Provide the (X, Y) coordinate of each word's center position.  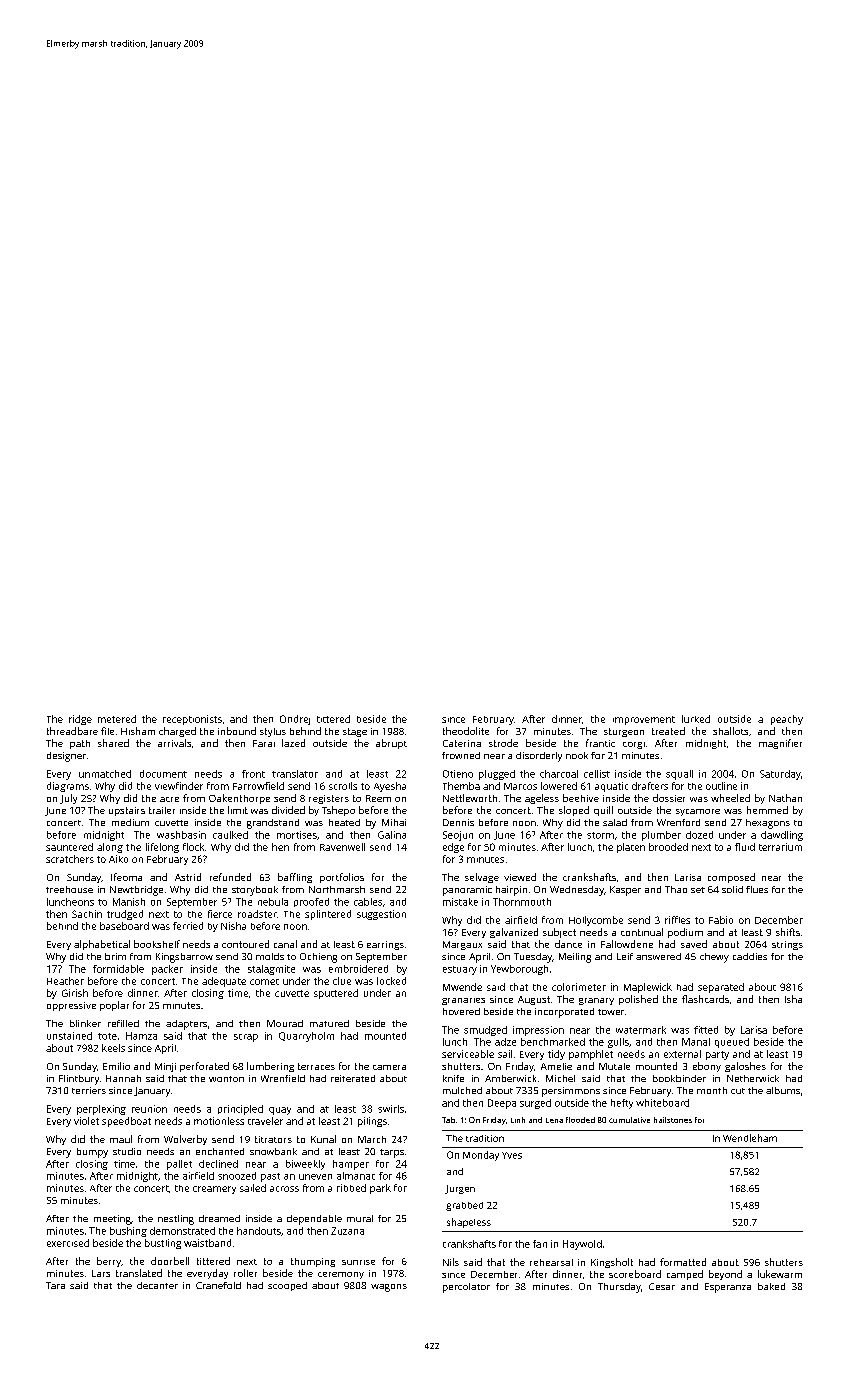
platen (631, 848)
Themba (461, 786)
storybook (255, 891)
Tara (55, 1285)
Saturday (780, 775)
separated (721, 988)
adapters (186, 1025)
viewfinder (179, 786)
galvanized (514, 933)
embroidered (358, 969)
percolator (466, 1288)
